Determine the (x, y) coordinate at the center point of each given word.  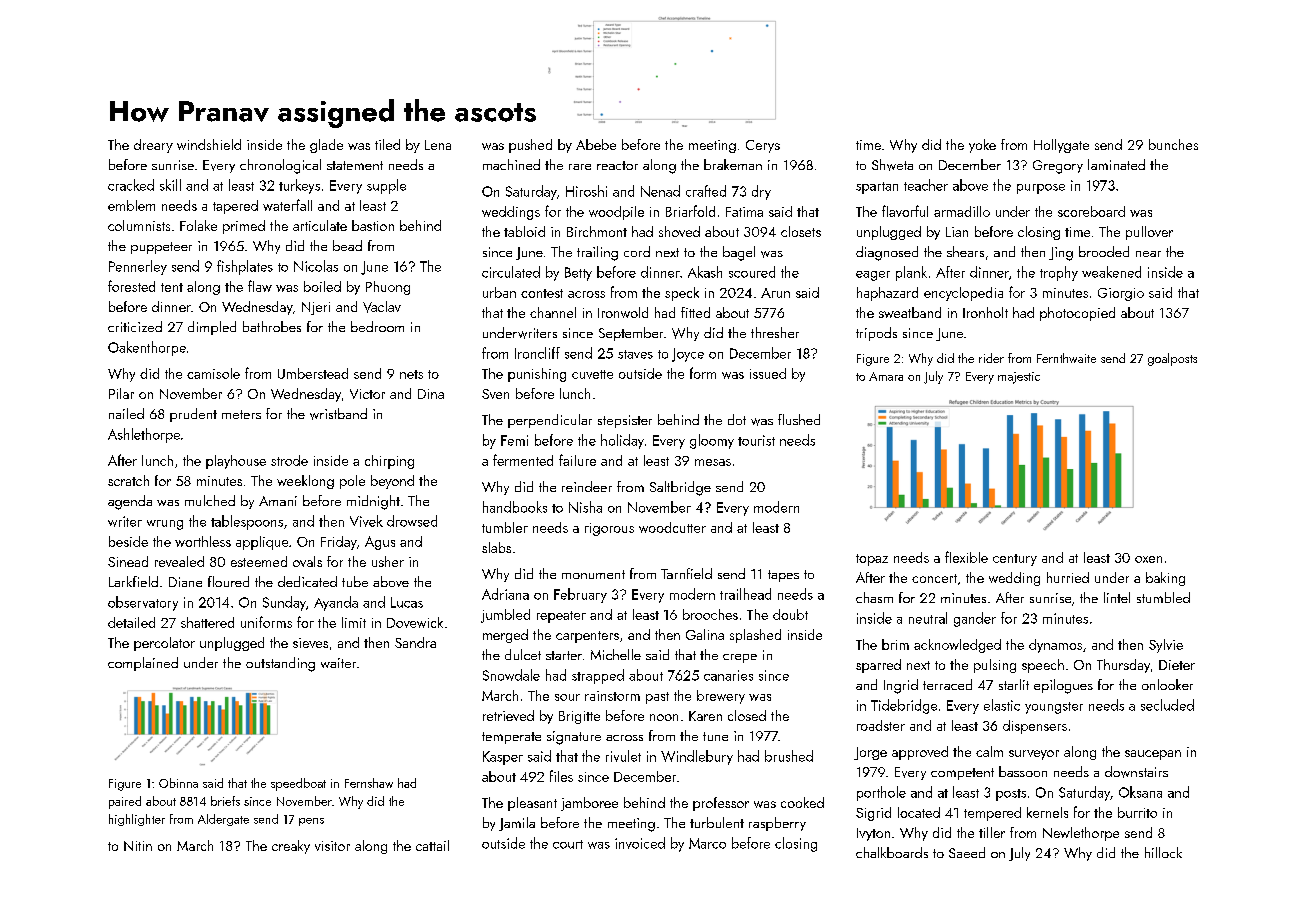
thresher (775, 332)
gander (975, 619)
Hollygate (1061, 146)
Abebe (596, 144)
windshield (209, 144)
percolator (164, 644)
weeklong (305, 482)
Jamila (517, 824)
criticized (135, 326)
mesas (713, 462)
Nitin (138, 846)
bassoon (1023, 771)
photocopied (1077, 314)
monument (593, 574)
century (1015, 560)
